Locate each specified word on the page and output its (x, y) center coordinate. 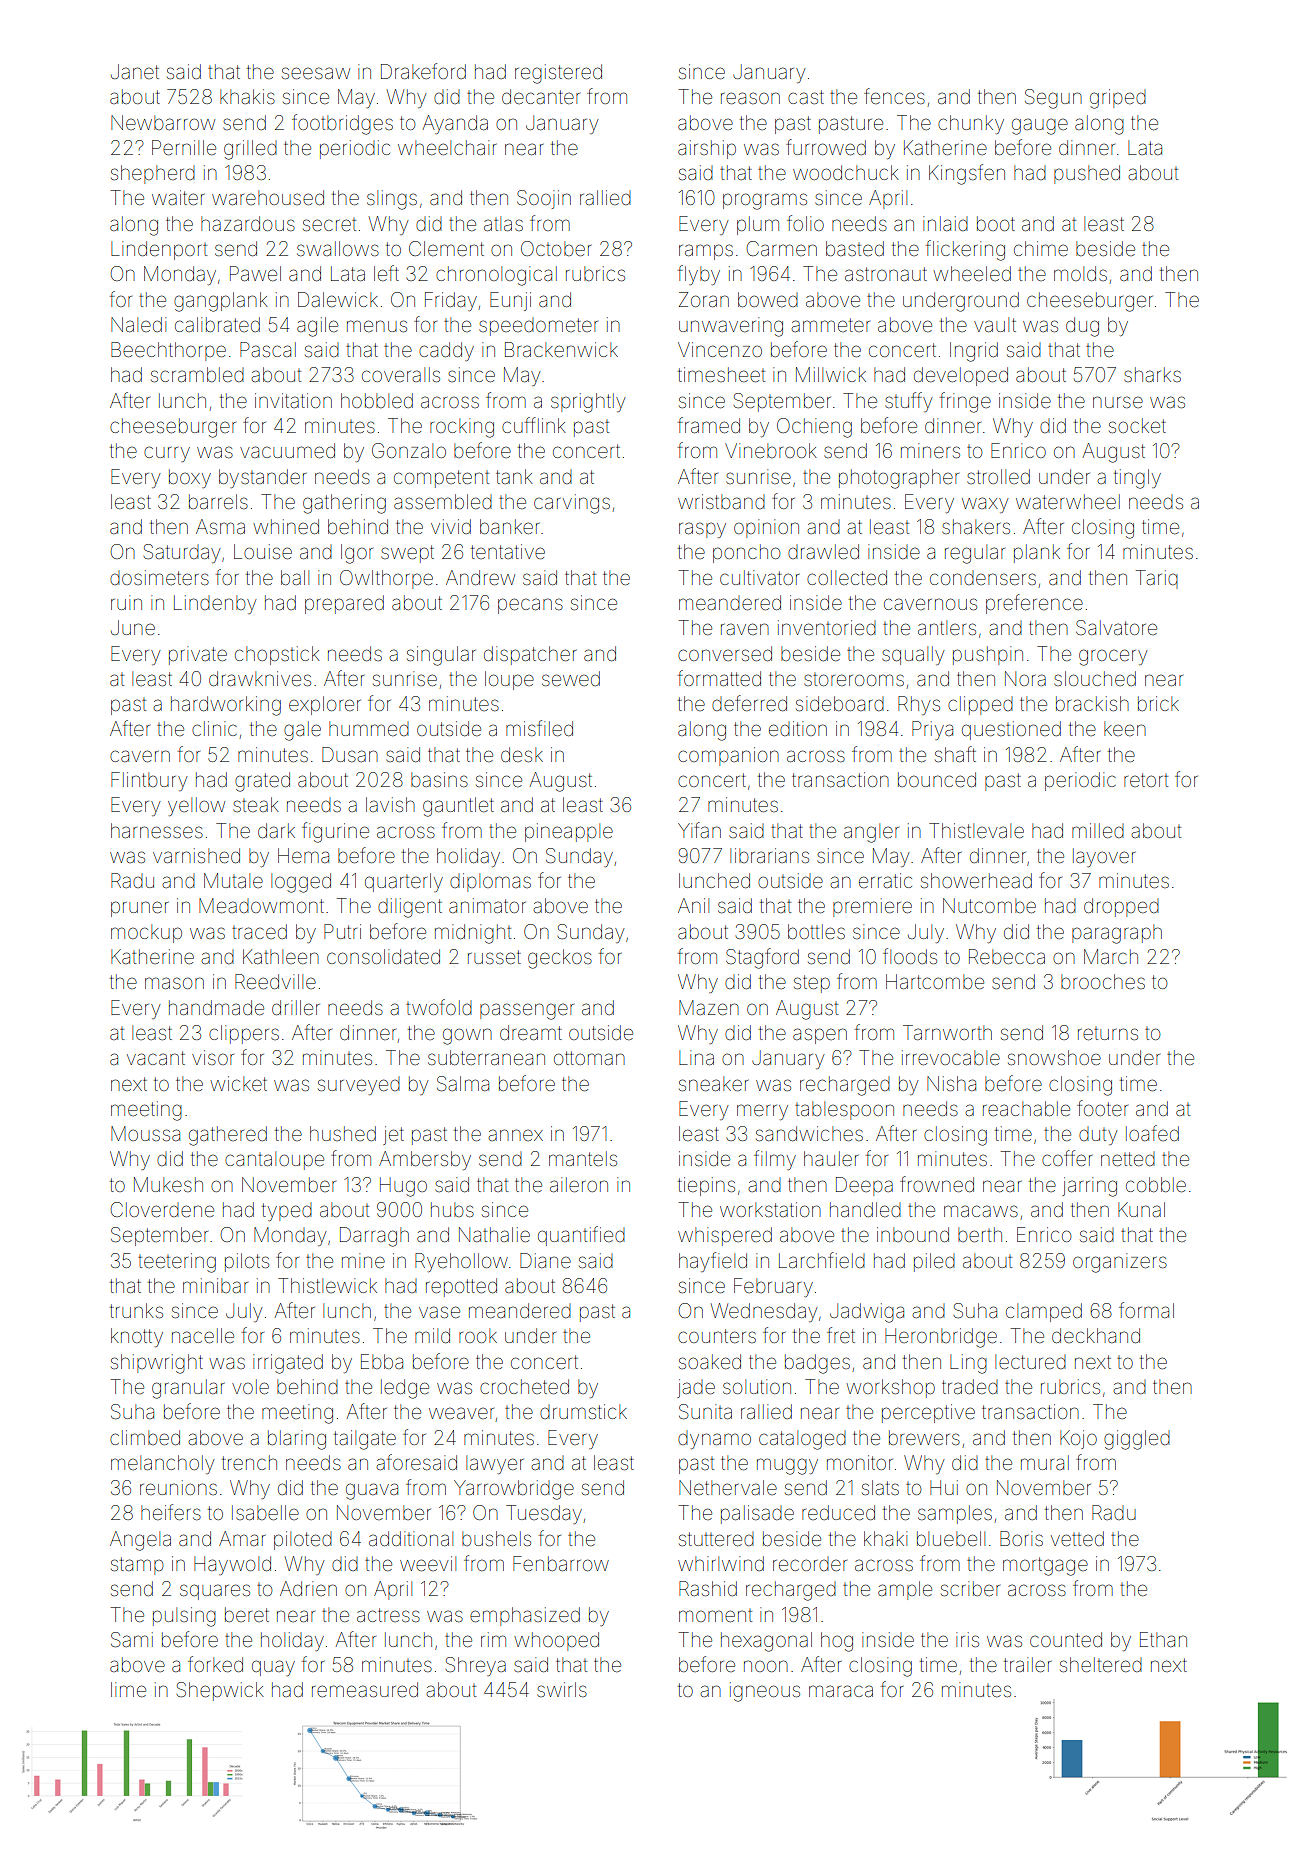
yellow (196, 806)
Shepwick (220, 1691)
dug (1082, 327)
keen (1125, 728)
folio (805, 223)
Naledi (138, 324)
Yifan (699, 830)
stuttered (716, 1539)
